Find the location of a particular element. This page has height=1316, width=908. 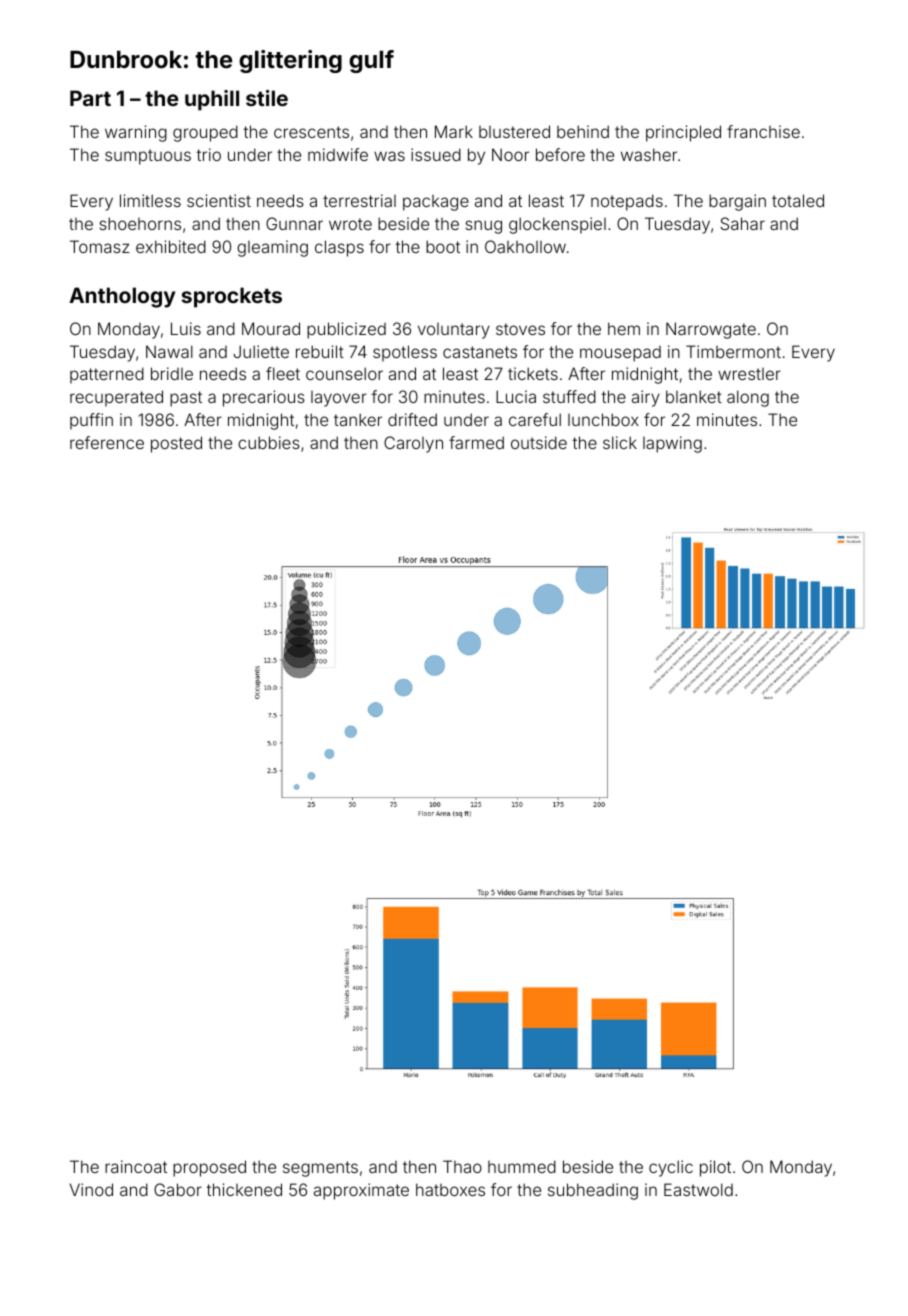

lapwing is located at coordinates (672, 444).
